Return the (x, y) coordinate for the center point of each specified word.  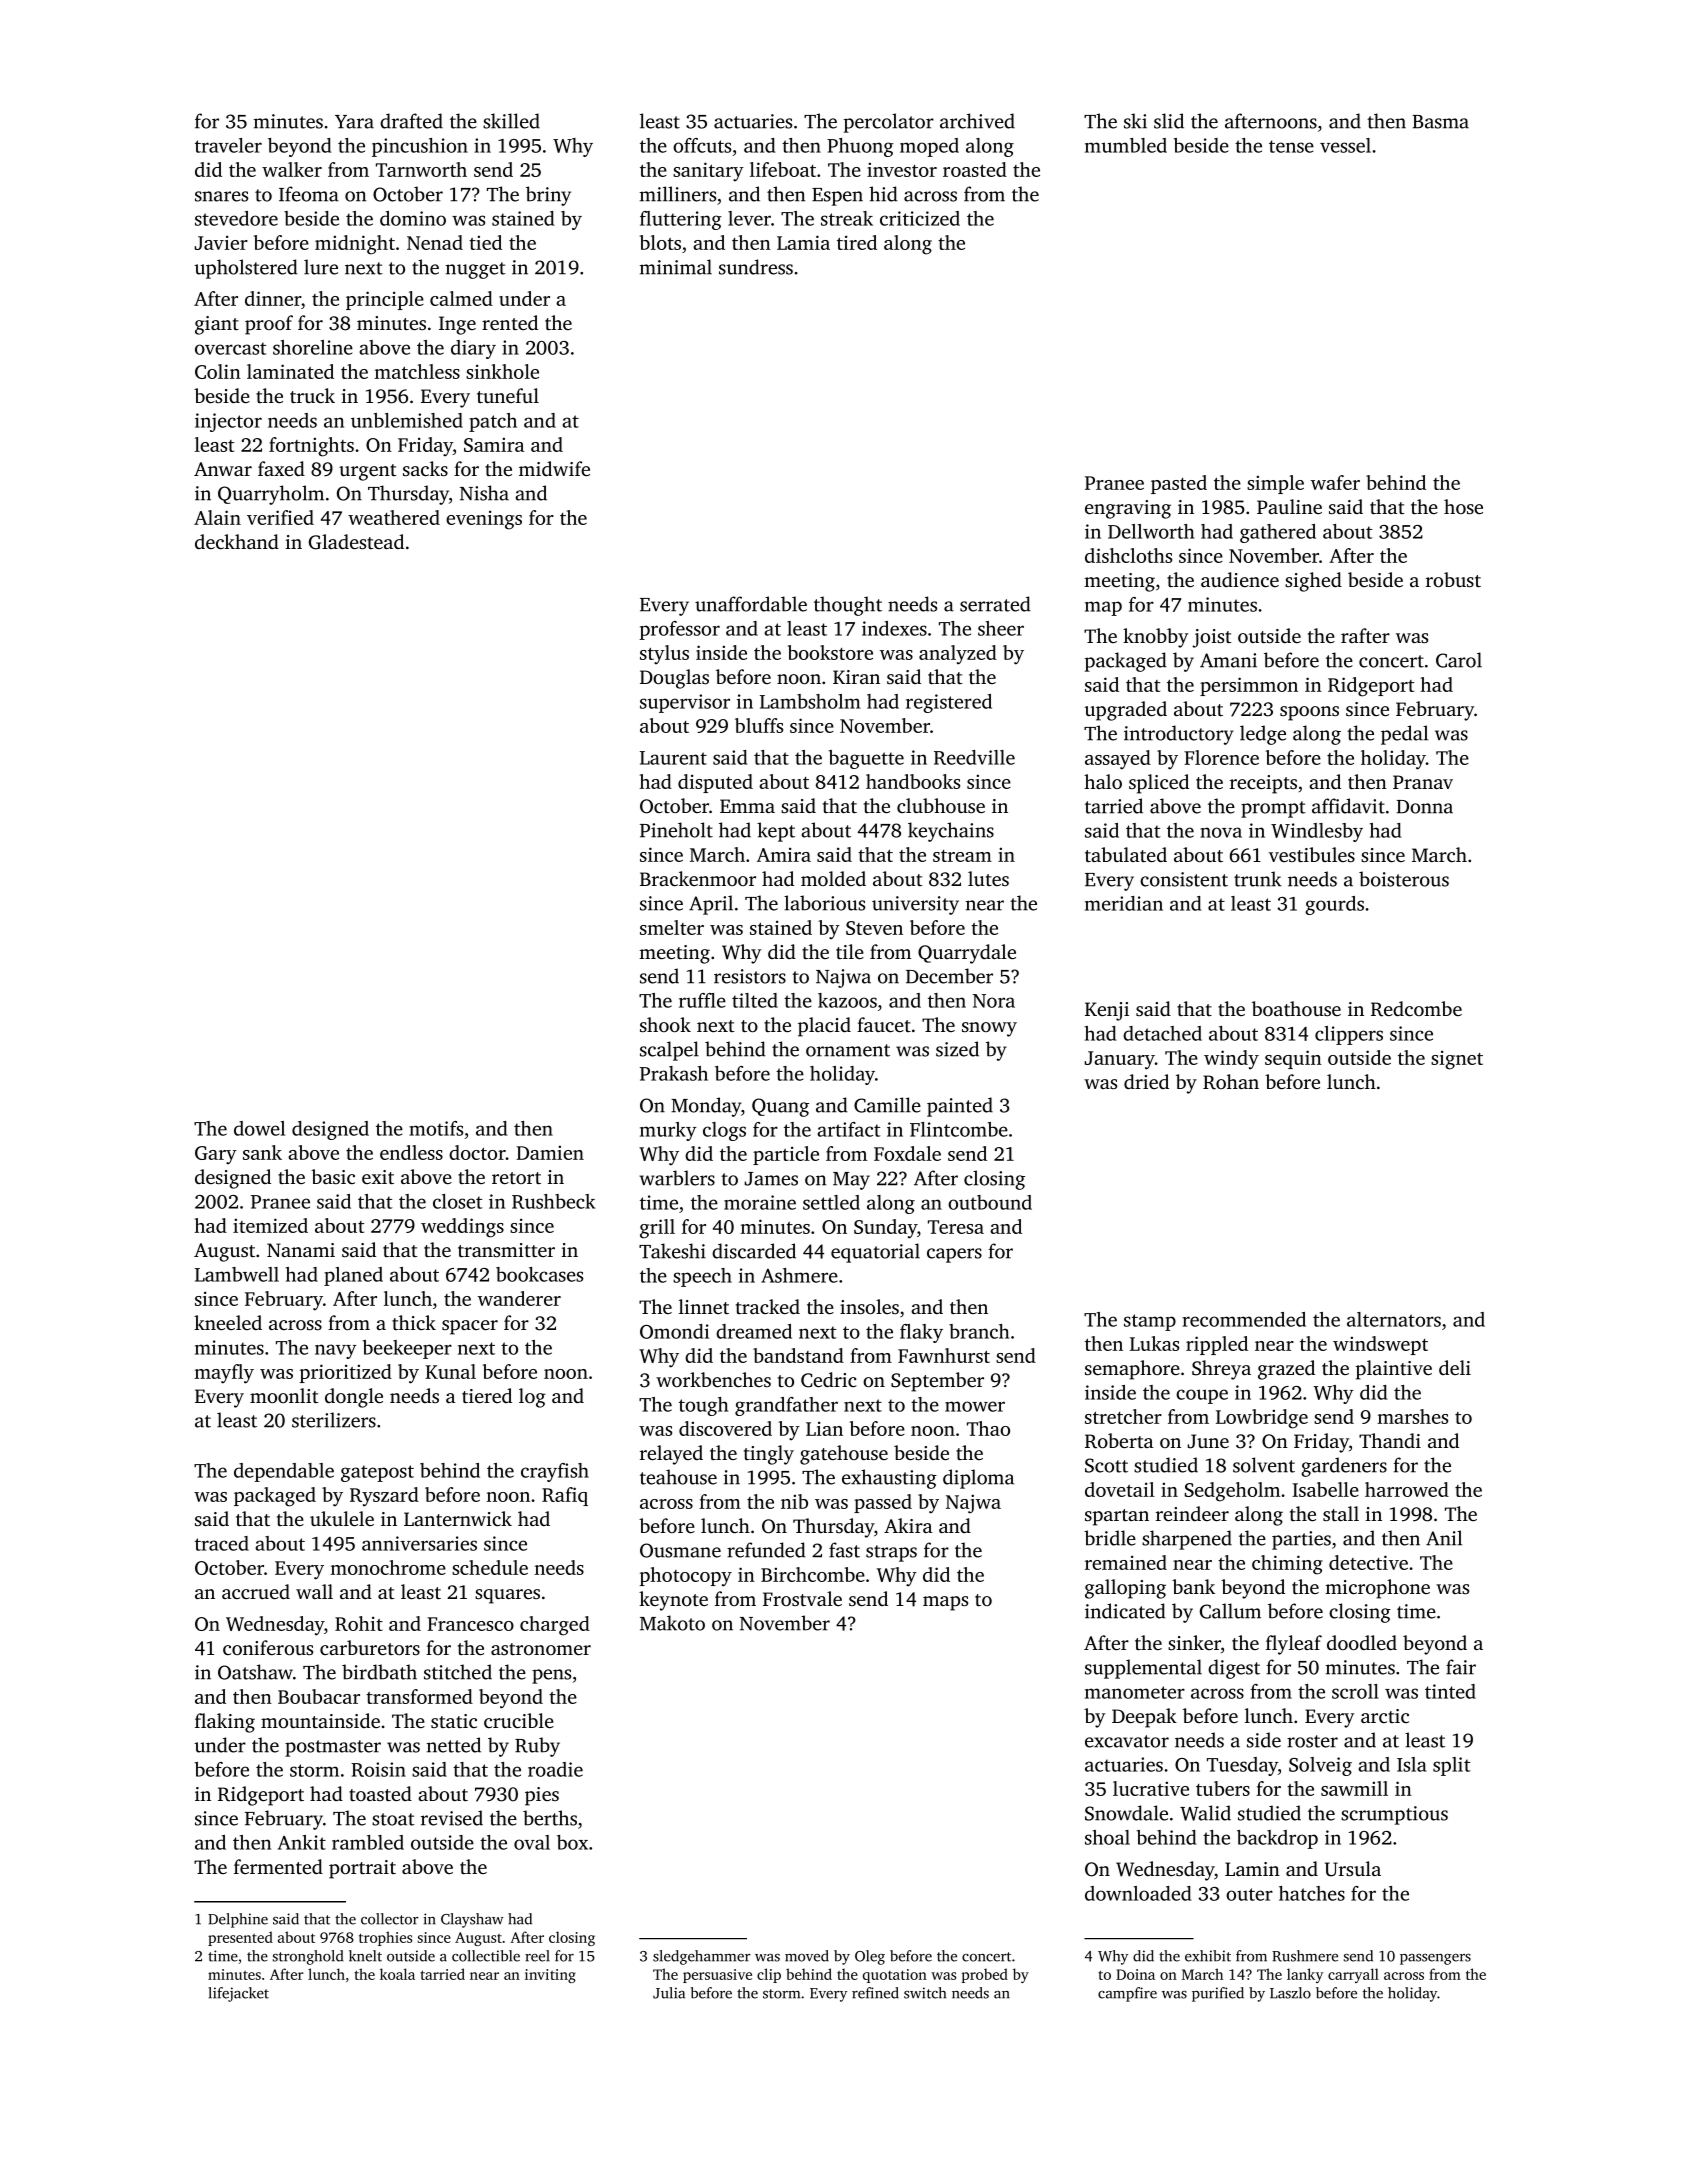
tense (1291, 146)
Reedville (974, 757)
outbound (990, 1202)
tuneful (508, 395)
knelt (365, 1956)
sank (262, 1152)
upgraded (1126, 711)
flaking (225, 1723)
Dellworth (1151, 531)
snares (221, 196)
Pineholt (676, 830)
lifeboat (783, 169)
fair (1461, 1667)
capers (954, 1255)
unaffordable (751, 604)
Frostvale (802, 1598)
